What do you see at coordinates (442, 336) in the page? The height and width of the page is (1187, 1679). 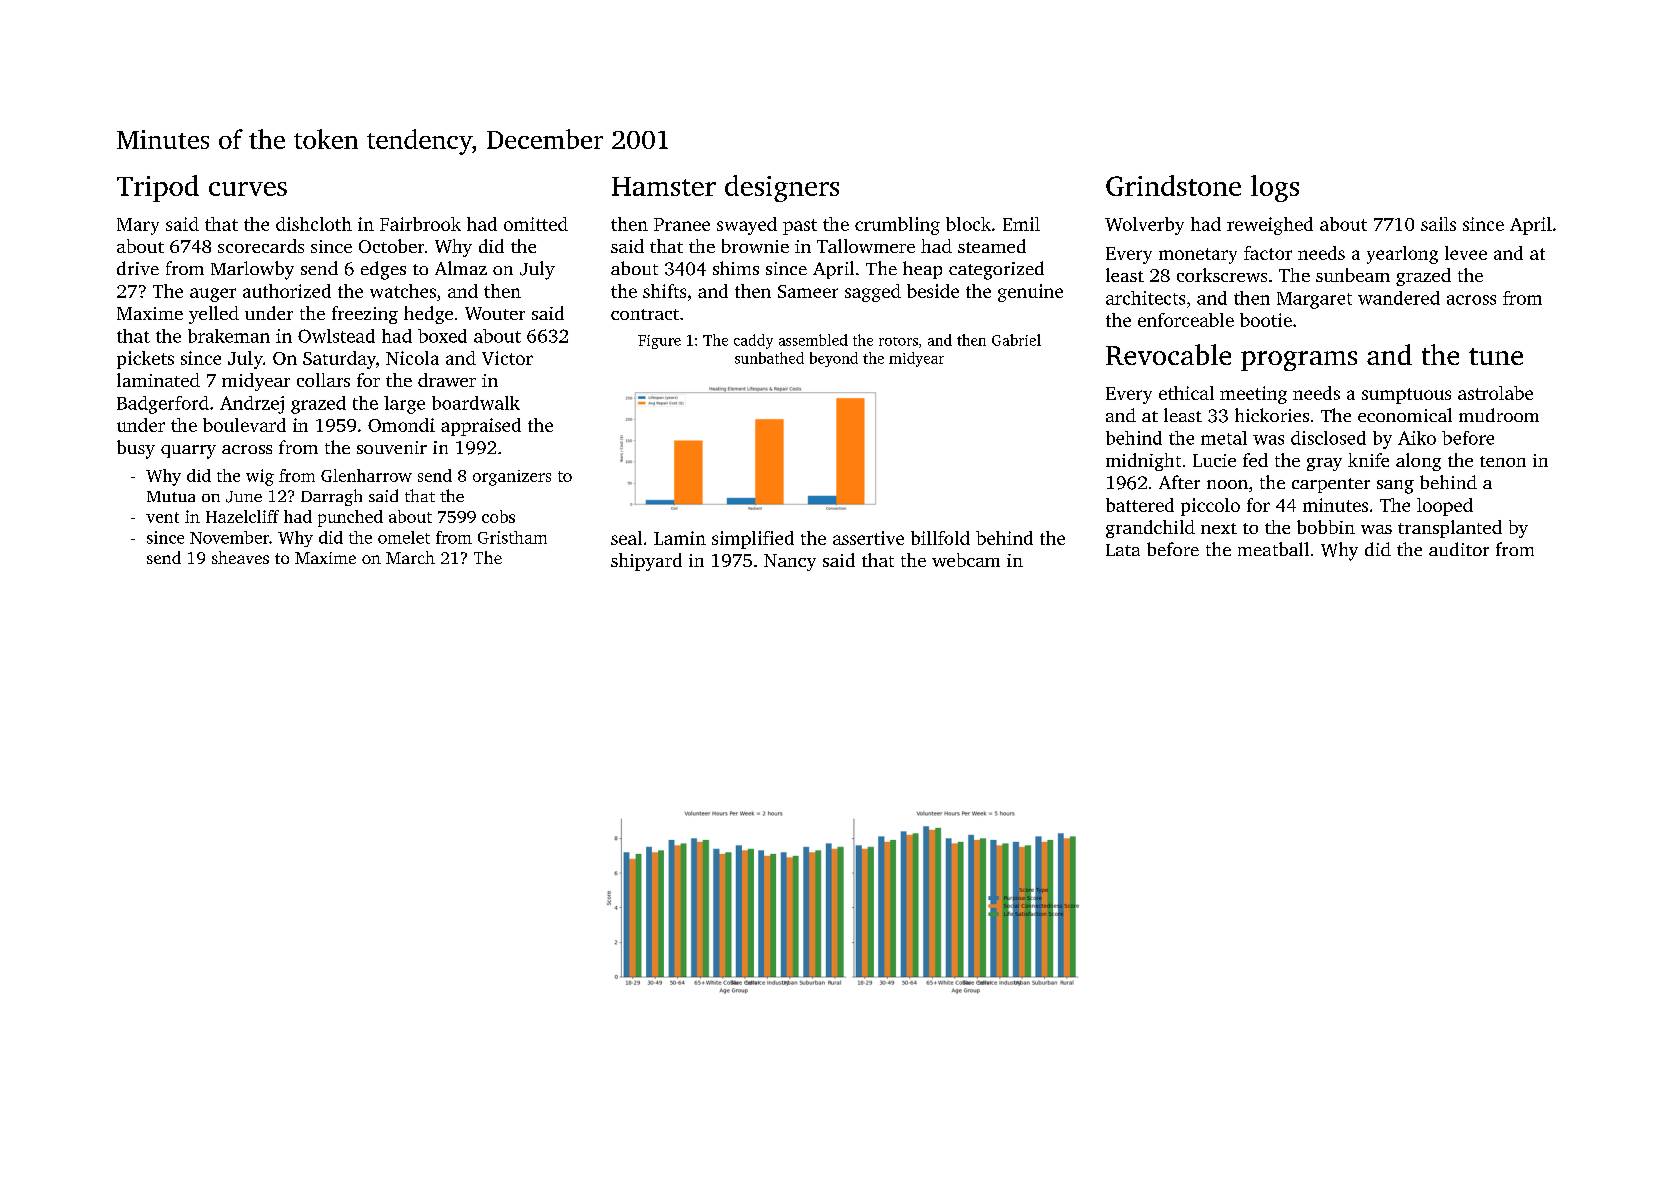 I see `boxed` at bounding box center [442, 336].
